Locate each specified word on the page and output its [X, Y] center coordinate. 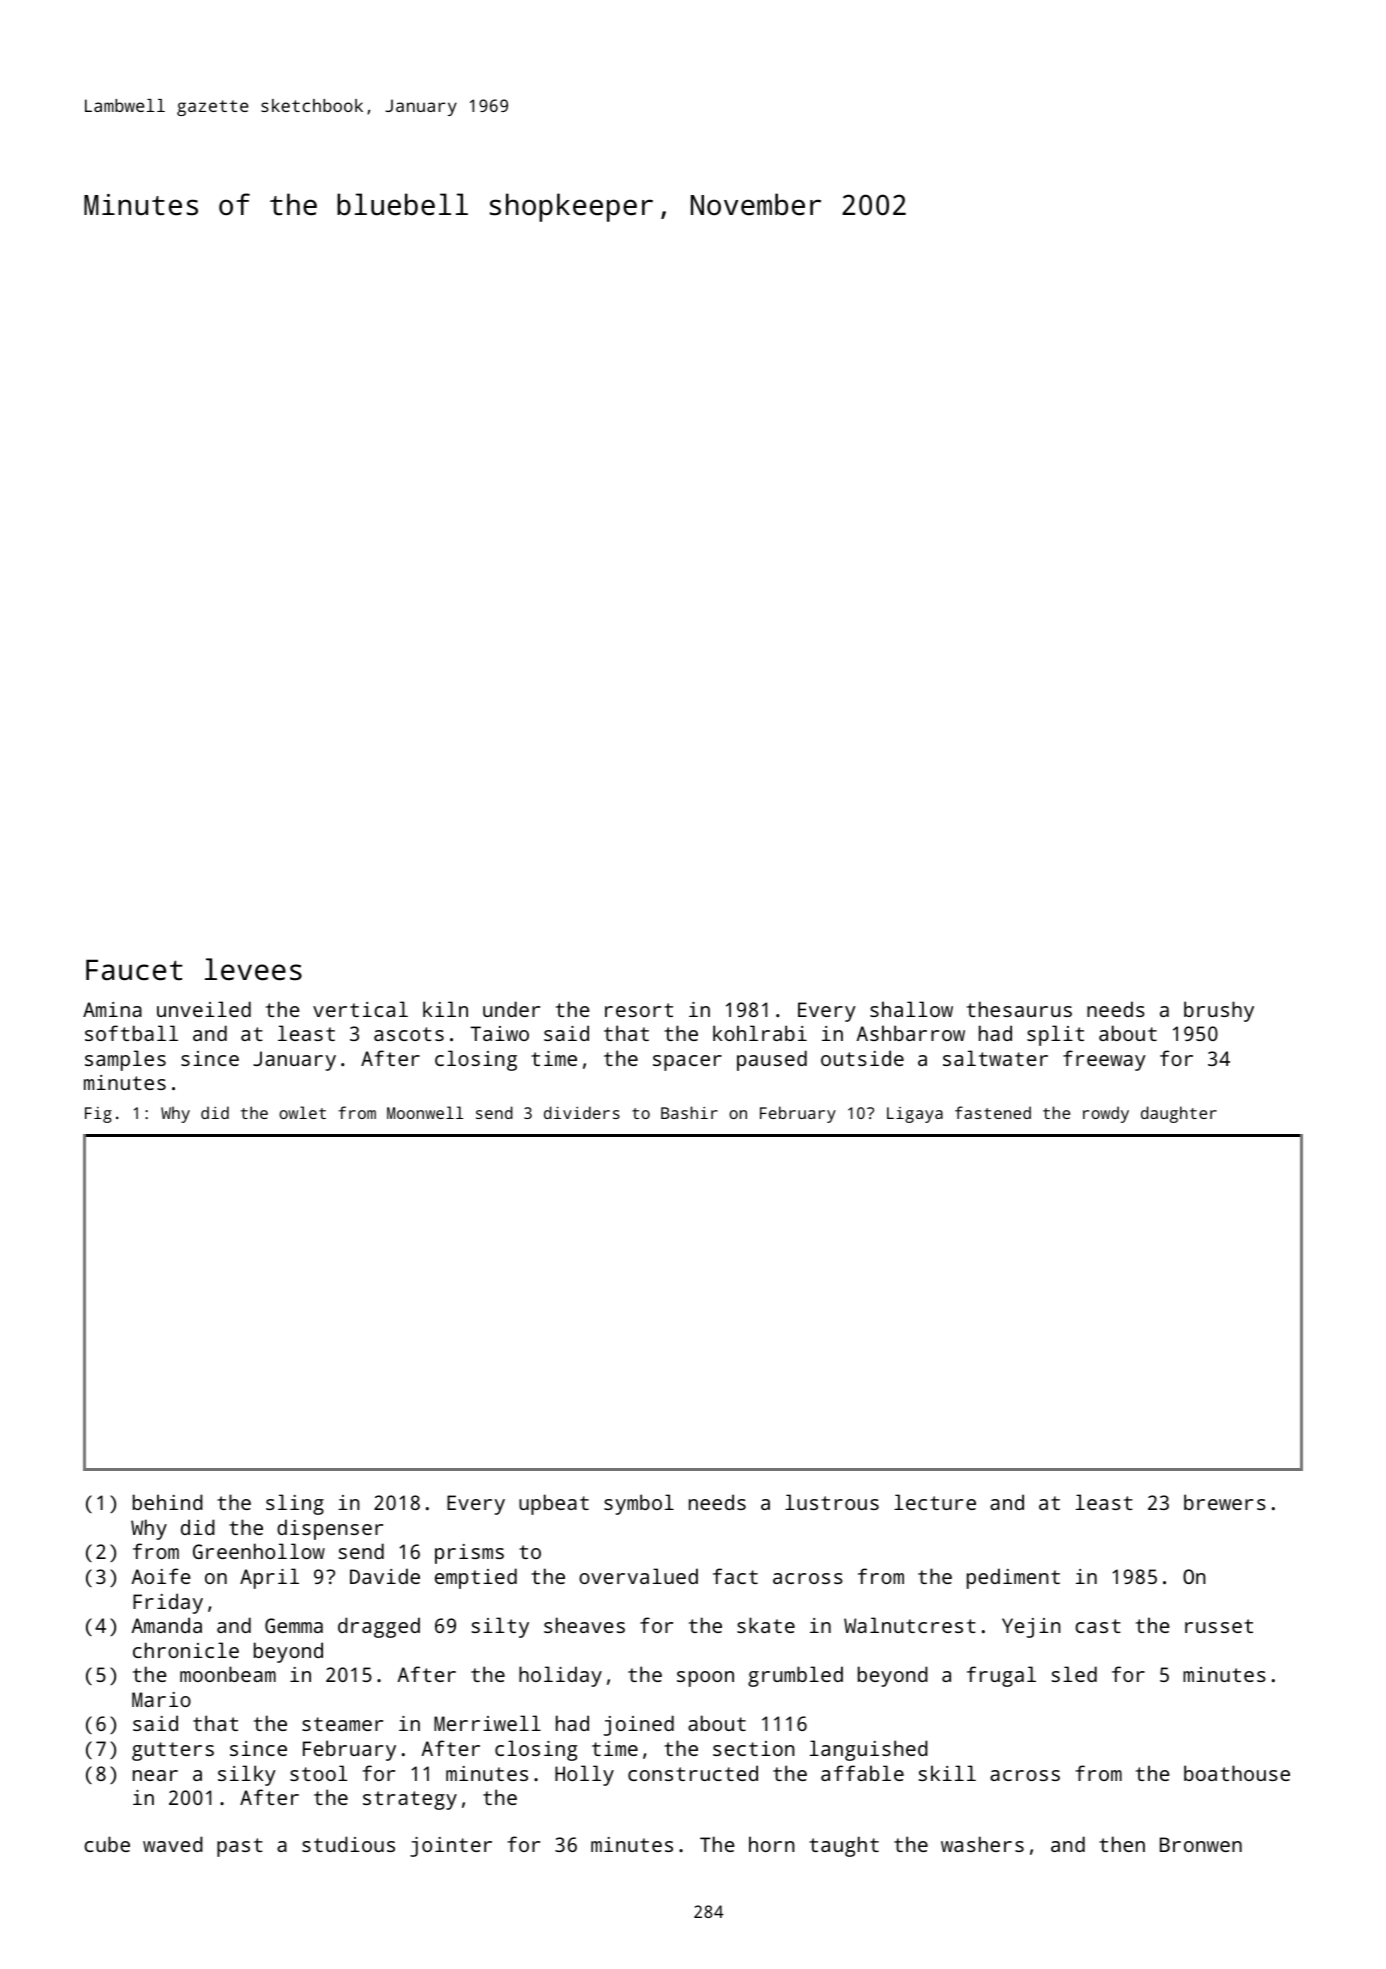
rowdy [1106, 1114]
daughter [1179, 1114]
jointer [451, 1847]
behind [168, 1502]
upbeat [554, 1504]
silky [247, 1775]
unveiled [204, 1009]
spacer [687, 1063]
